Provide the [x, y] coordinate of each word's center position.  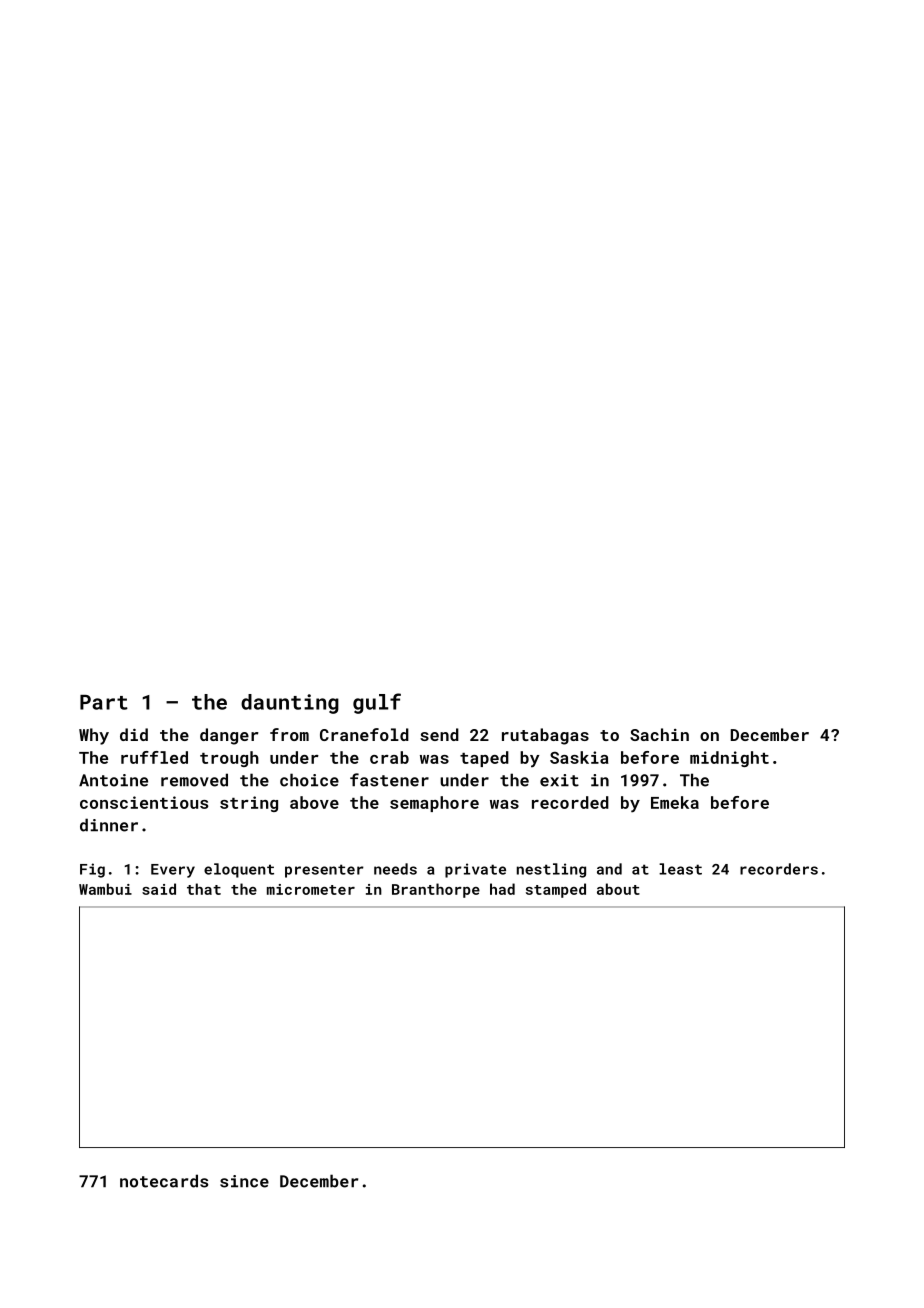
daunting [290, 704]
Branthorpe [436, 890]
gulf [377, 703]
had [502, 889]
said [159, 889]
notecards [164, 1181]
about [618, 889]
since [244, 1181]
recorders [779, 869]
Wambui [105, 889]
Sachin [659, 734]
